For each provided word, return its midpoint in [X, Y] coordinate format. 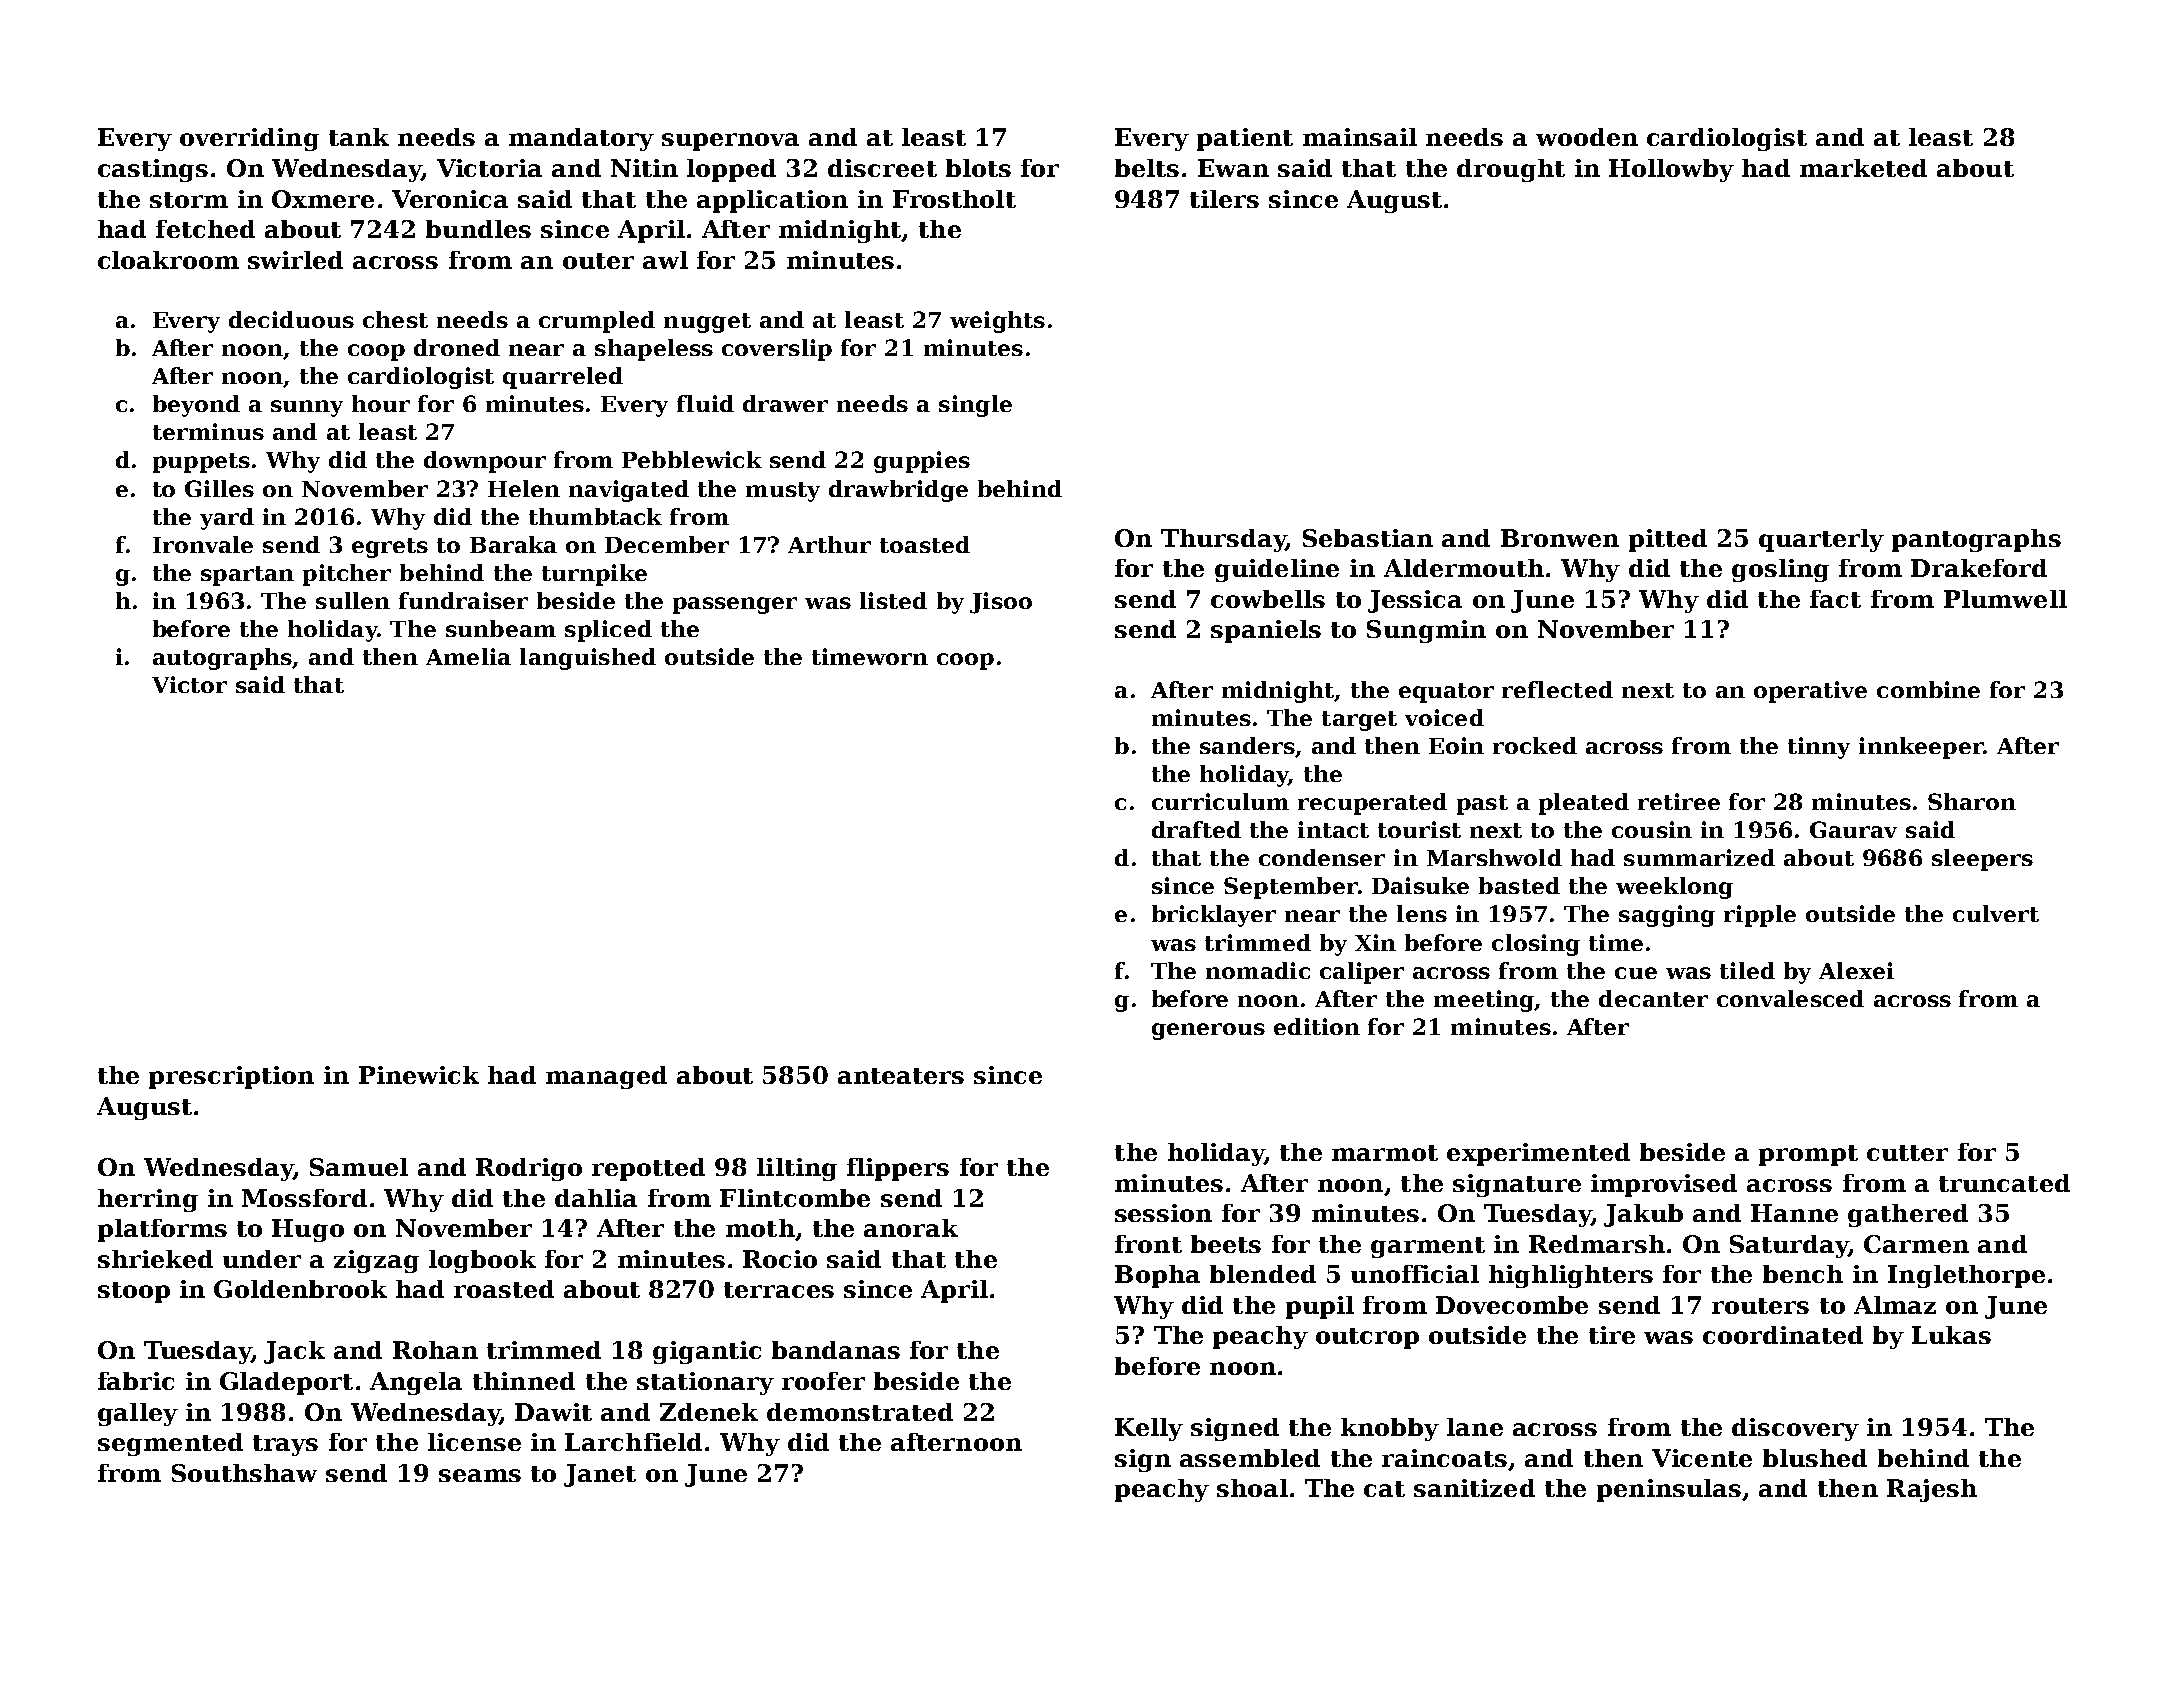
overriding [249, 139]
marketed [1863, 168]
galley [138, 1414]
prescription [231, 1077]
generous [1208, 1031]
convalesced [1790, 998]
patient [1245, 139]
